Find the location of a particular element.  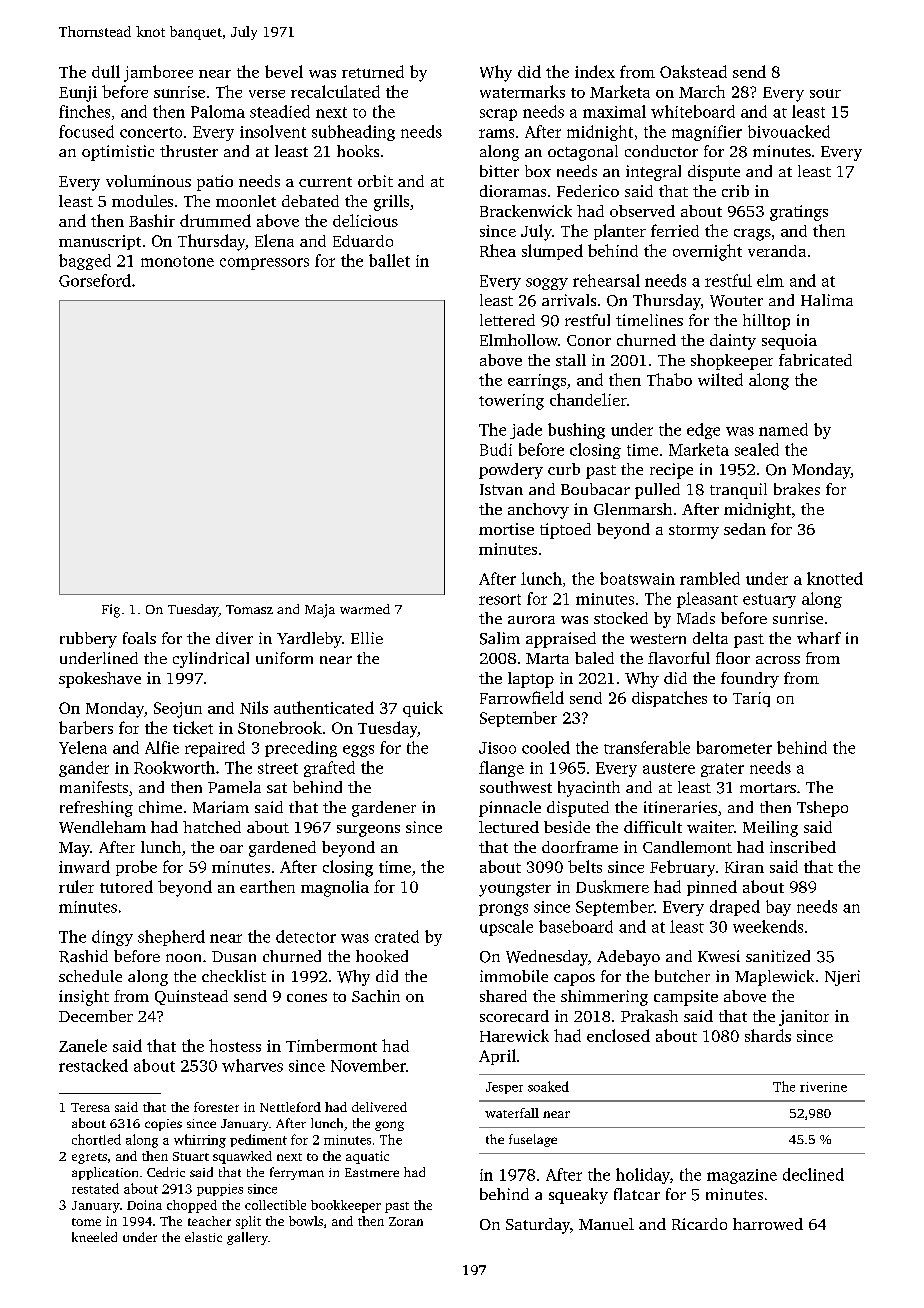

conductor is located at coordinates (661, 151).
